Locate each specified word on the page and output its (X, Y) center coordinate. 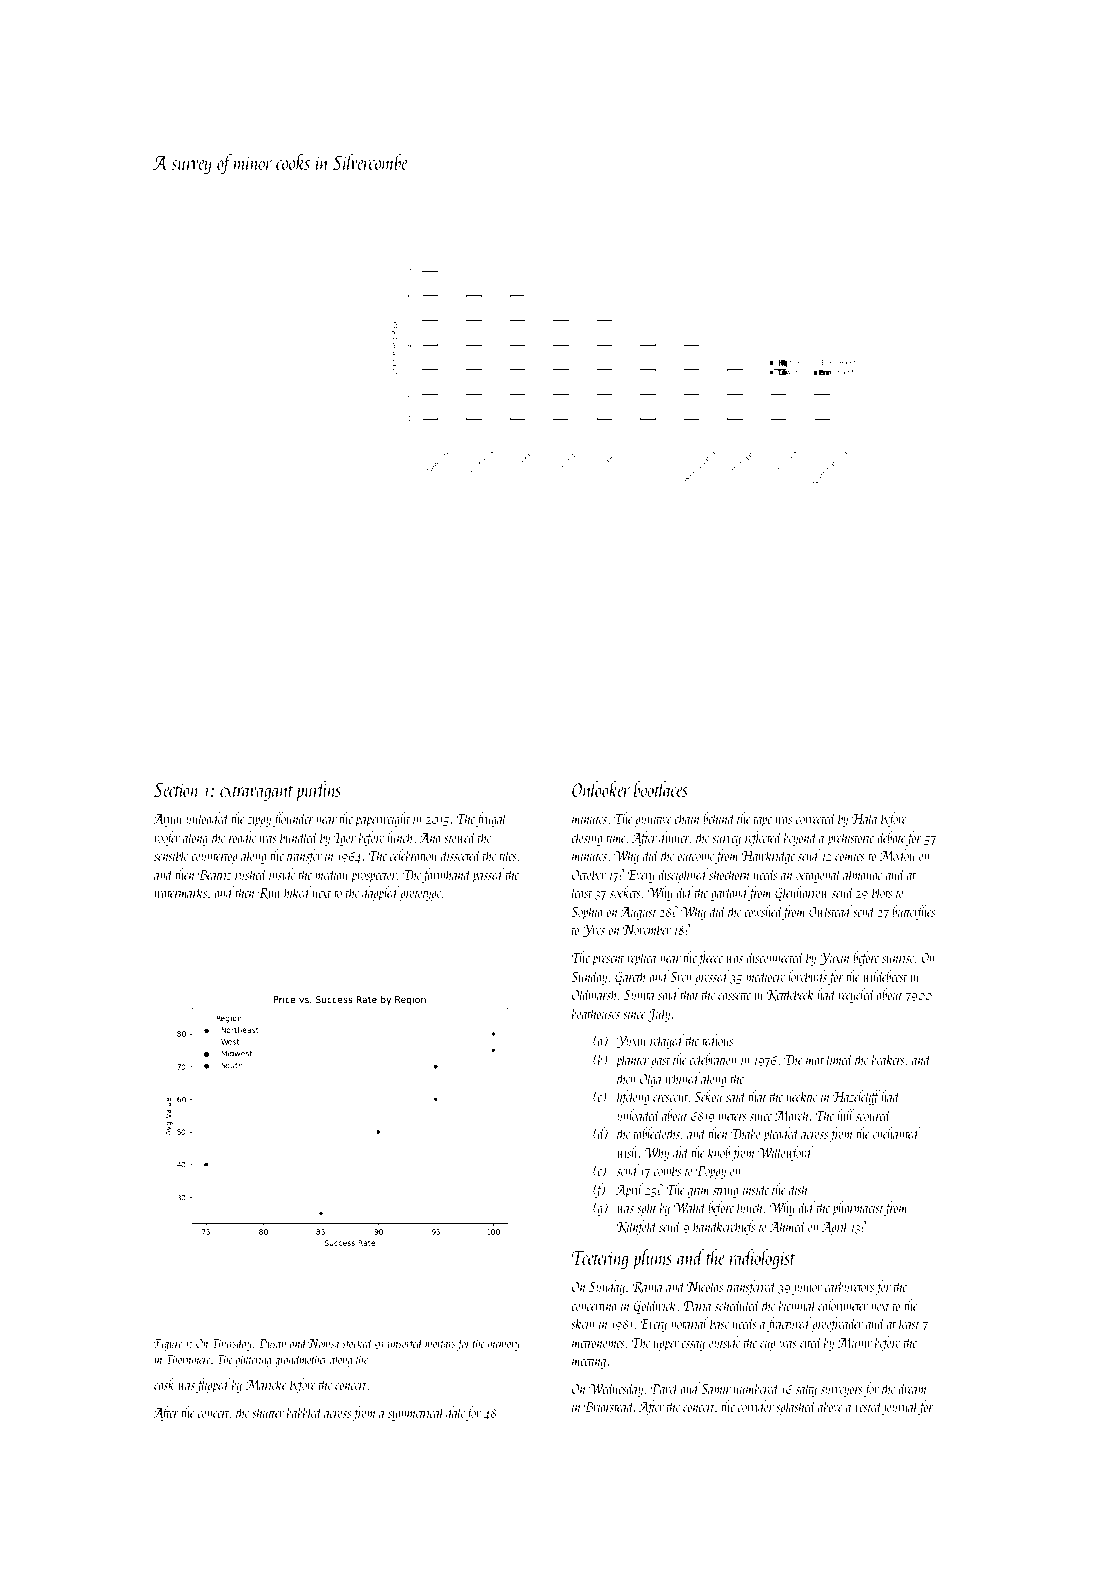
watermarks (181, 892)
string (725, 1191)
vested (868, 1406)
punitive (653, 820)
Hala (864, 818)
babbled (305, 1412)
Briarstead (609, 1406)
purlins (318, 791)
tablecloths (657, 1133)
